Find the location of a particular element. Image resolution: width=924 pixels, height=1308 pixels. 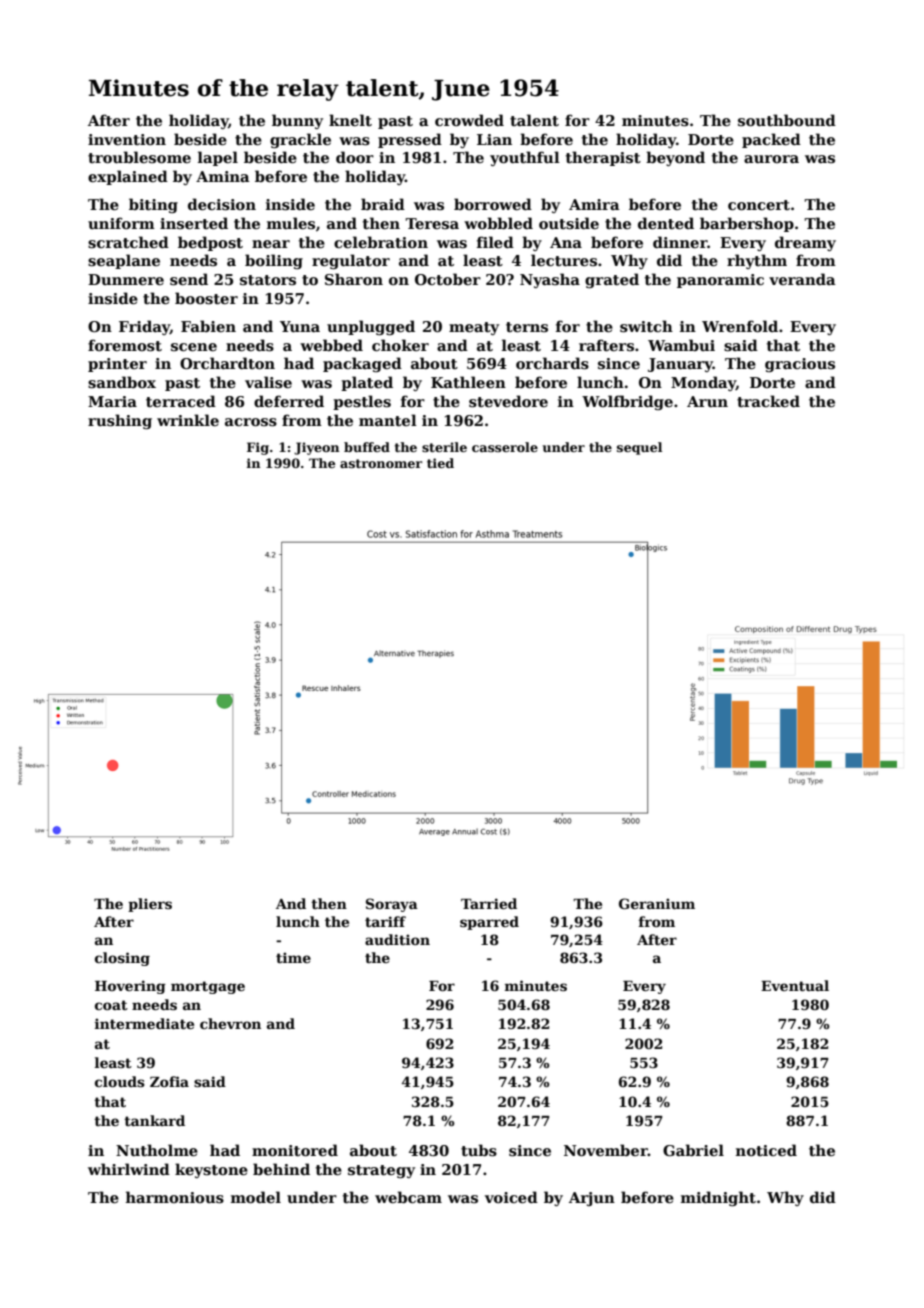

southbound is located at coordinates (787, 120).
